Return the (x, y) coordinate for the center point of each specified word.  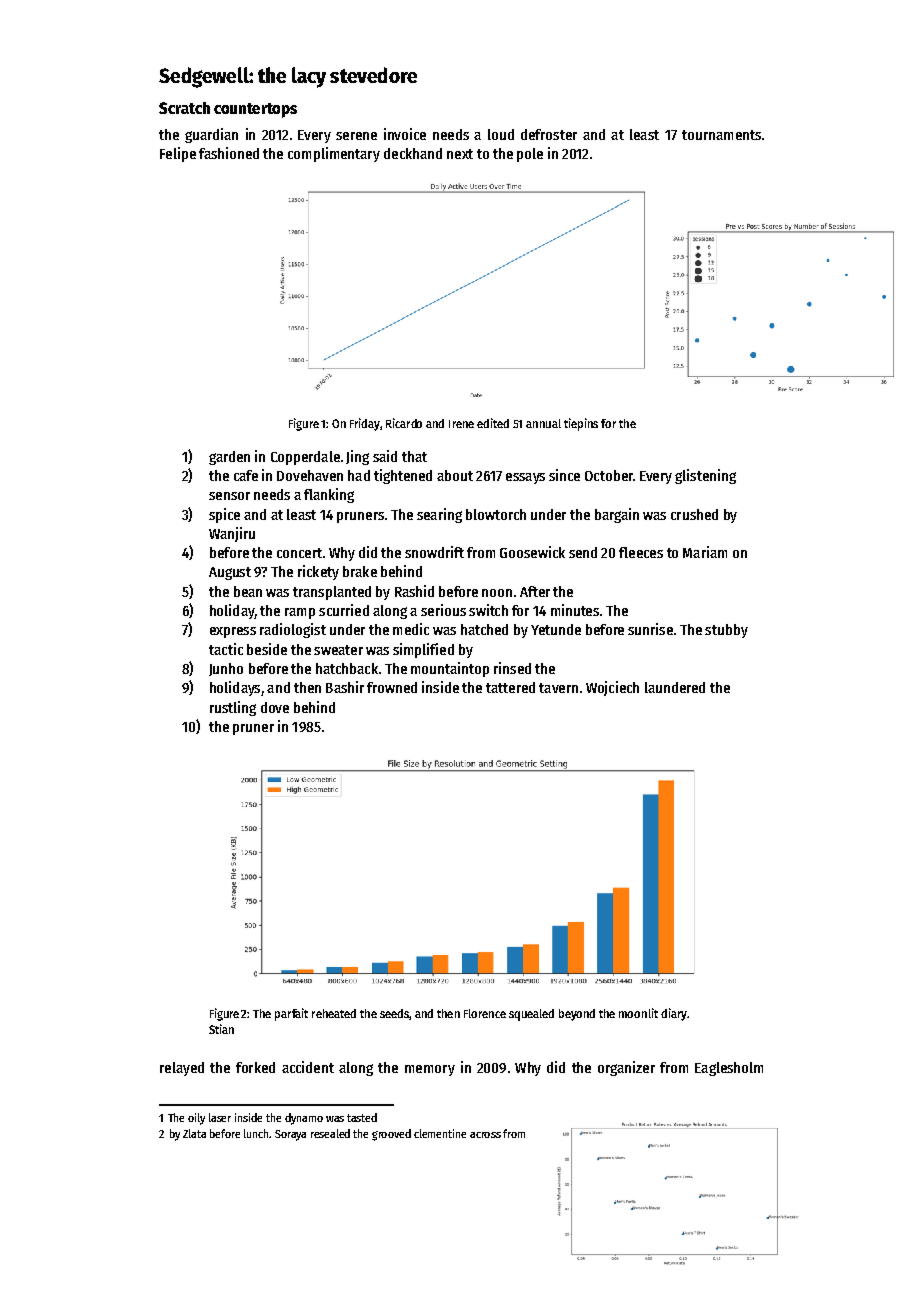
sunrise (650, 629)
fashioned (229, 153)
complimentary (334, 154)
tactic (226, 649)
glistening (705, 476)
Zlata (194, 1133)
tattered (510, 687)
